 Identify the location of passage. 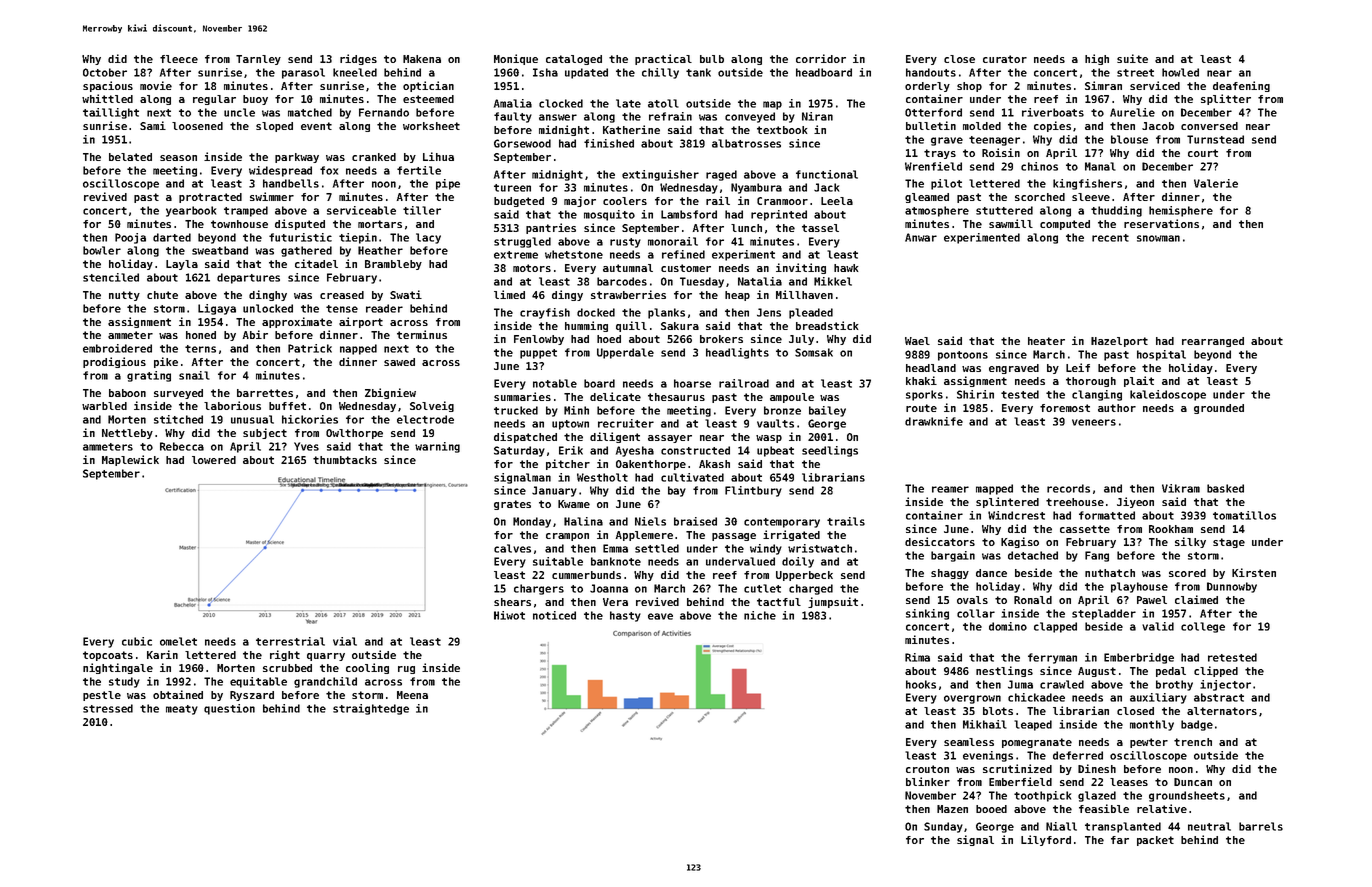
(734, 537).
